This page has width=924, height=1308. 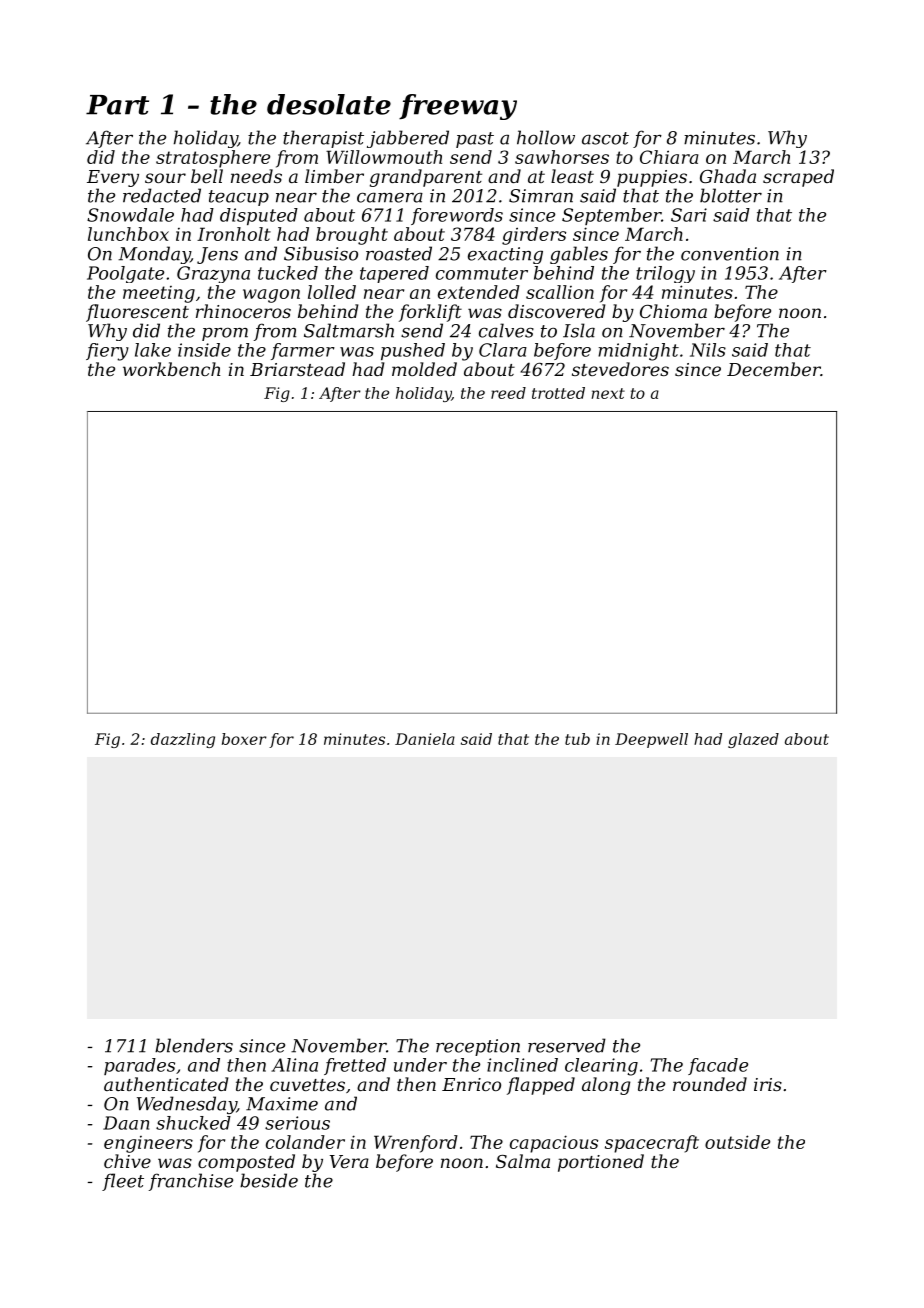 I want to click on gables, so click(x=579, y=255).
